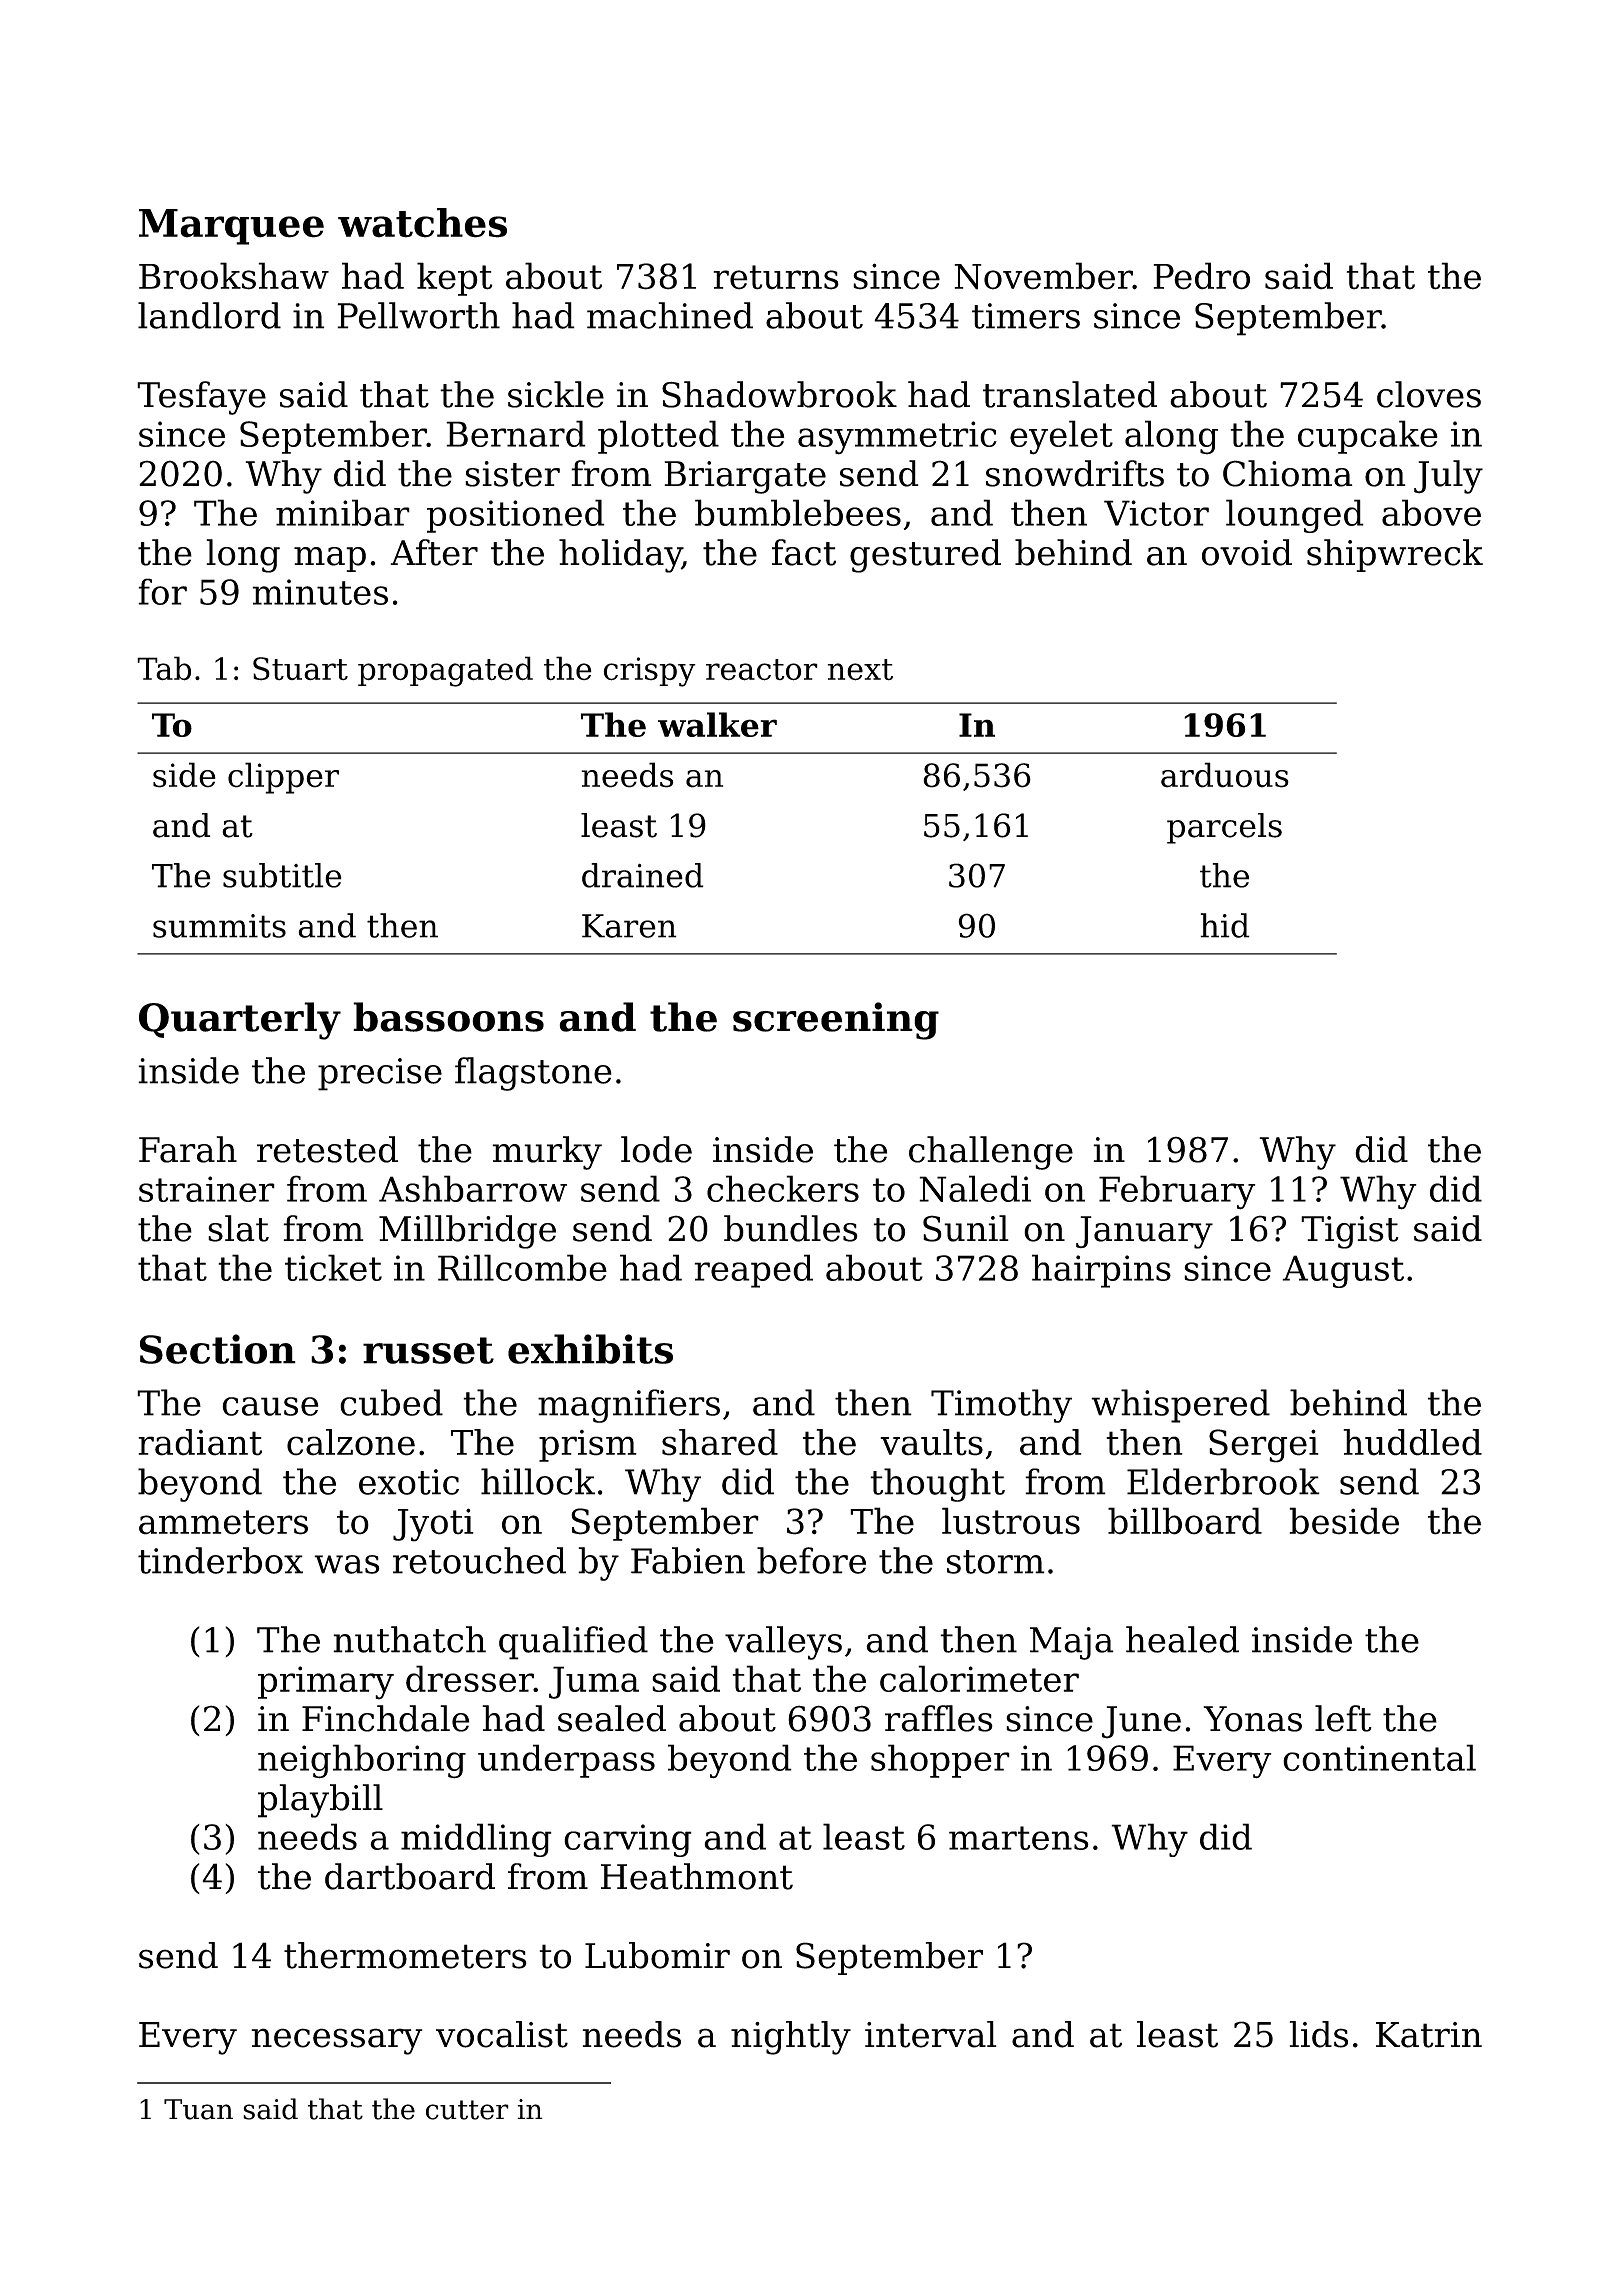  What do you see at coordinates (670, 315) in the page?
I see `machined` at bounding box center [670, 315].
